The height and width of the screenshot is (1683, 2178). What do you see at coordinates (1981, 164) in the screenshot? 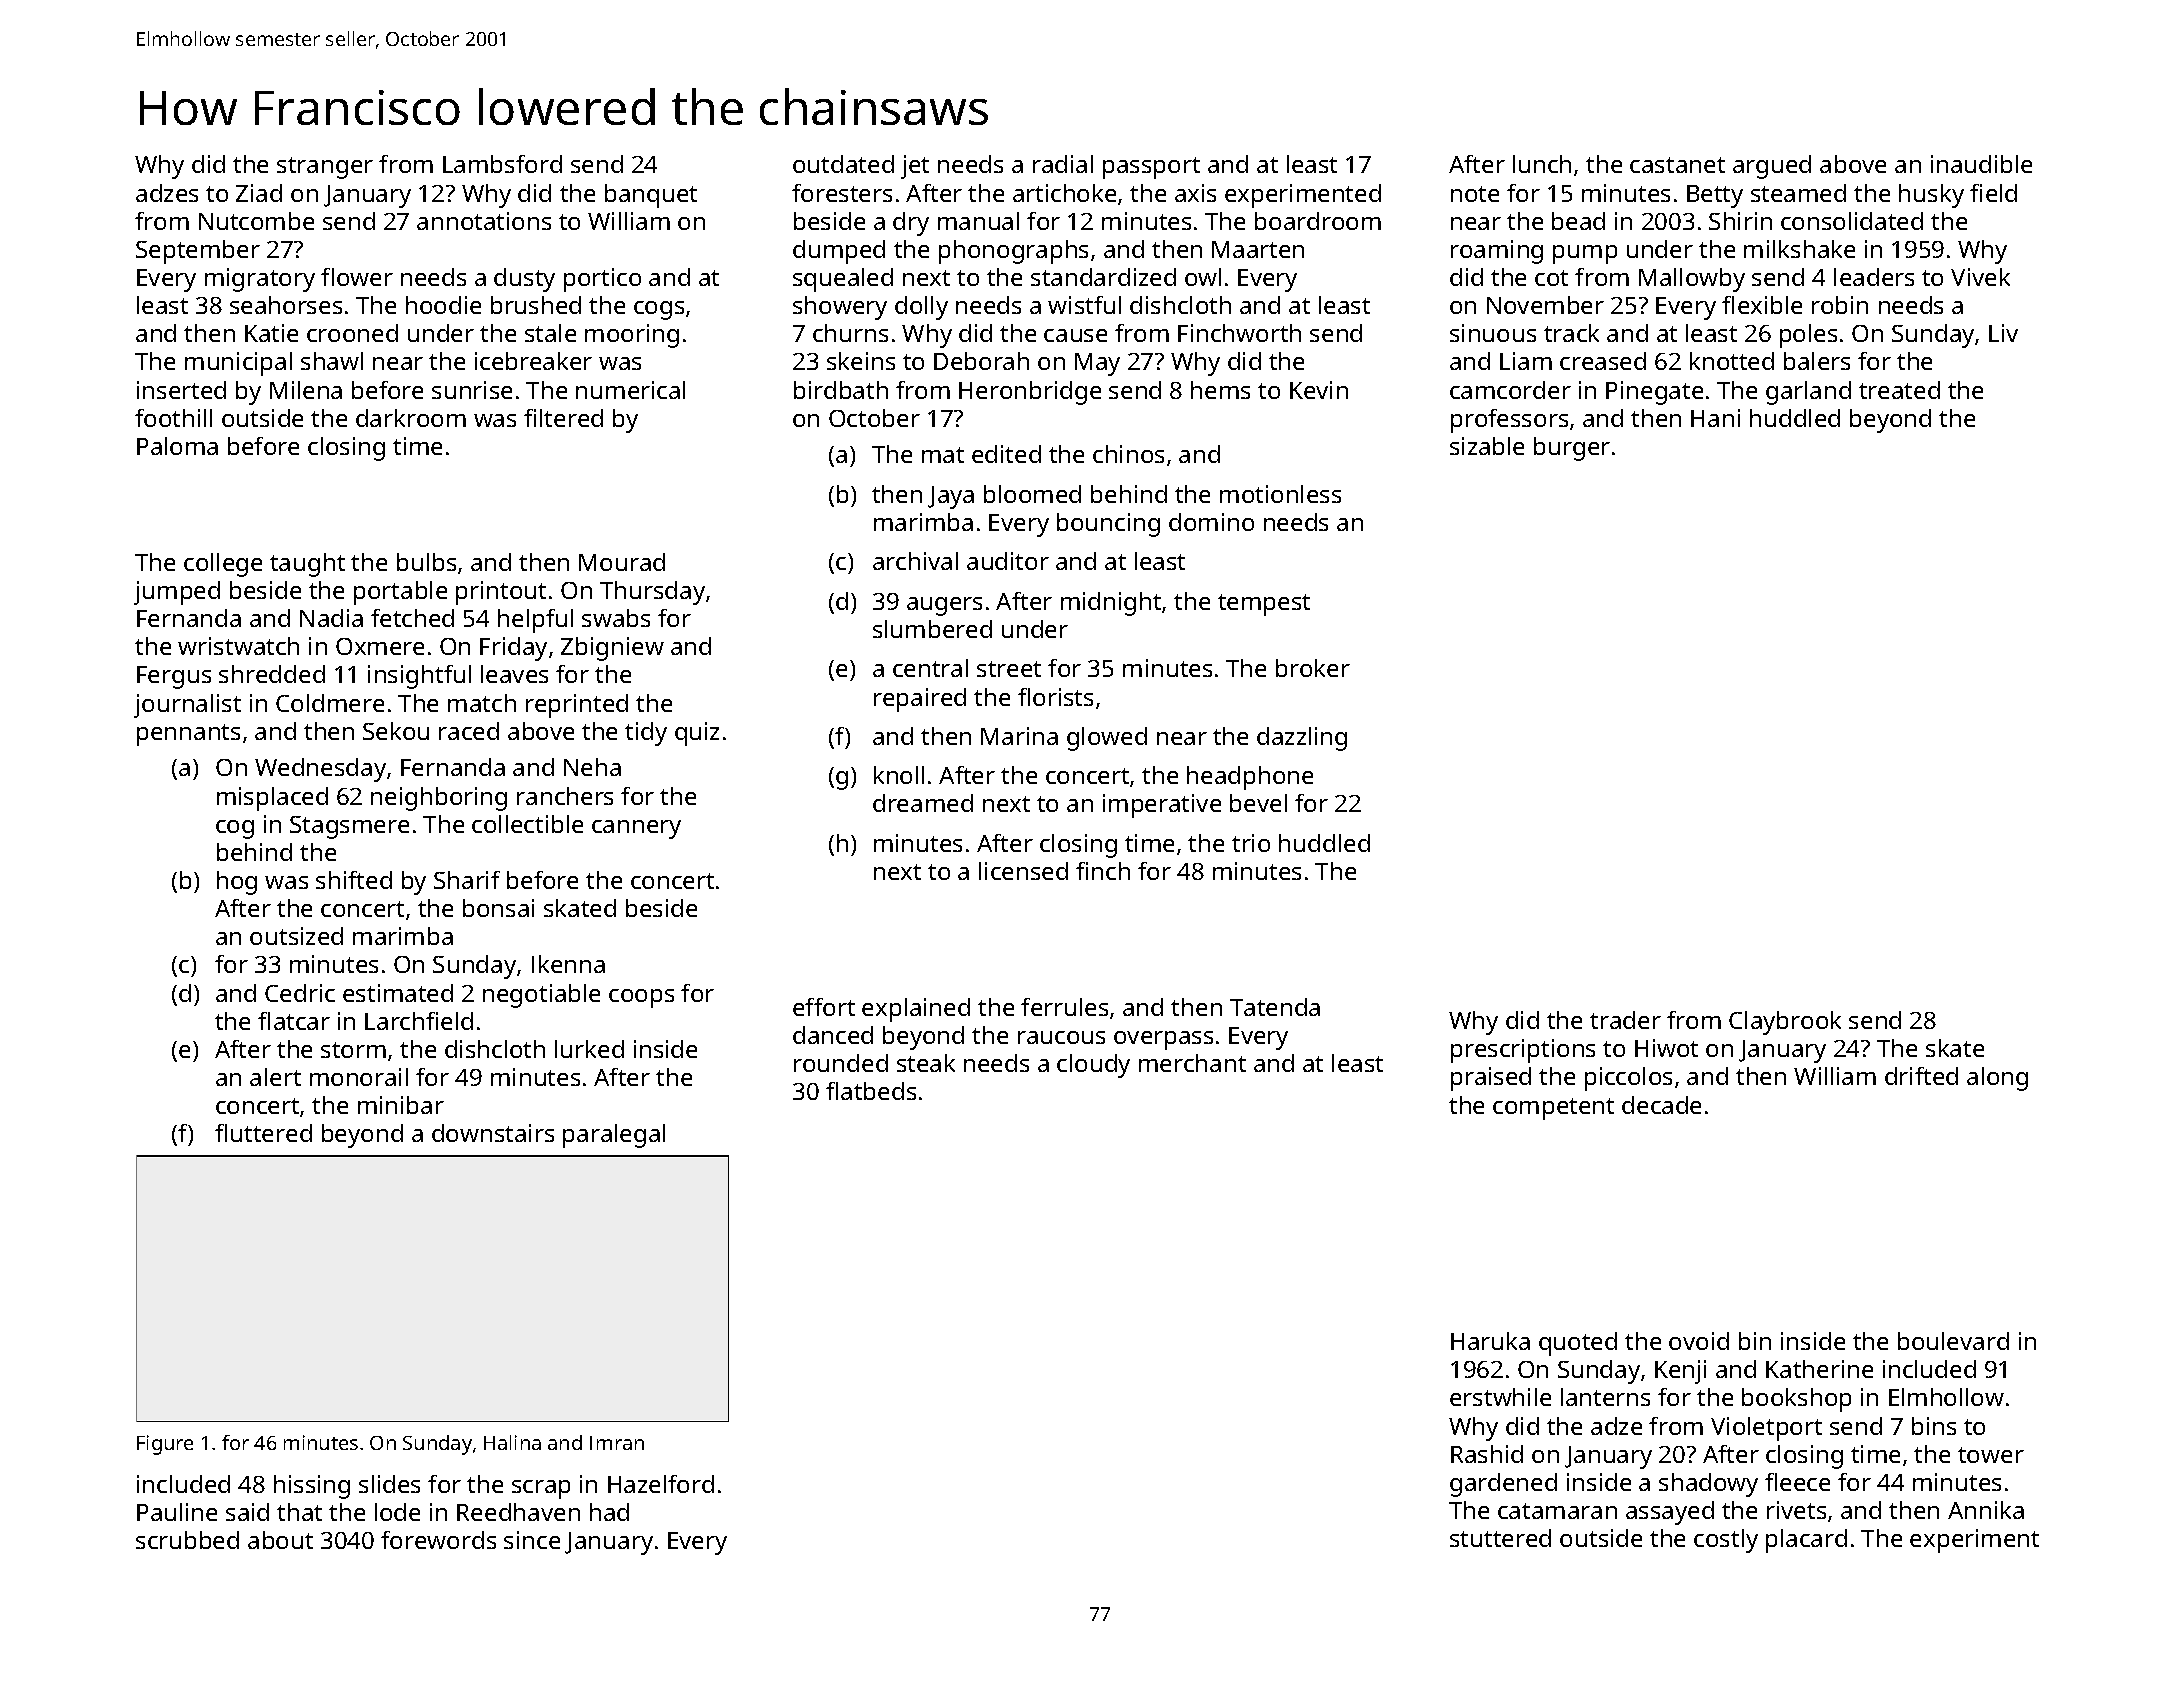
I see `inaudible` at bounding box center [1981, 164].
